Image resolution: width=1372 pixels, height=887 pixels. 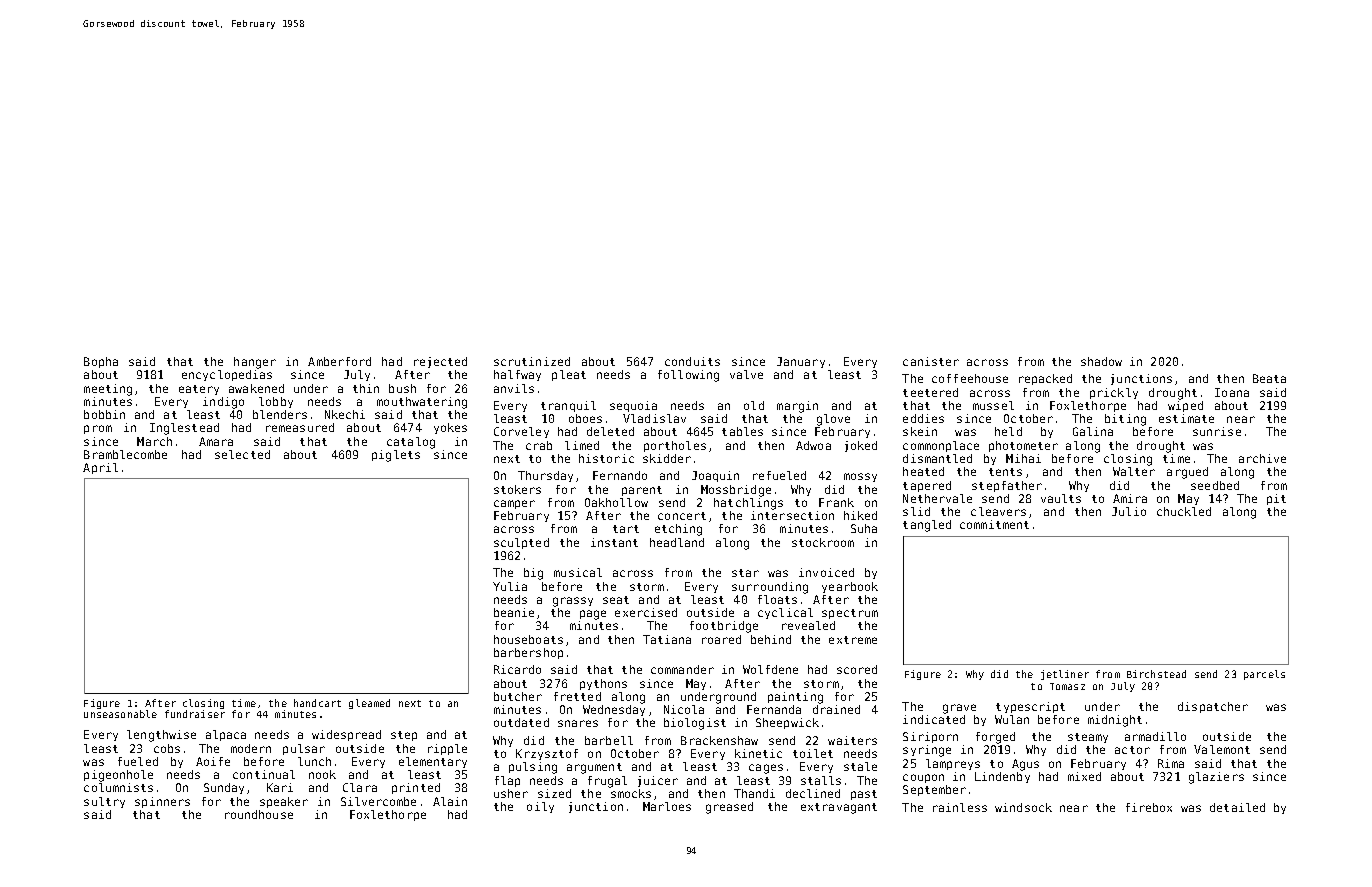 I want to click on bobbin, so click(x=104, y=414).
